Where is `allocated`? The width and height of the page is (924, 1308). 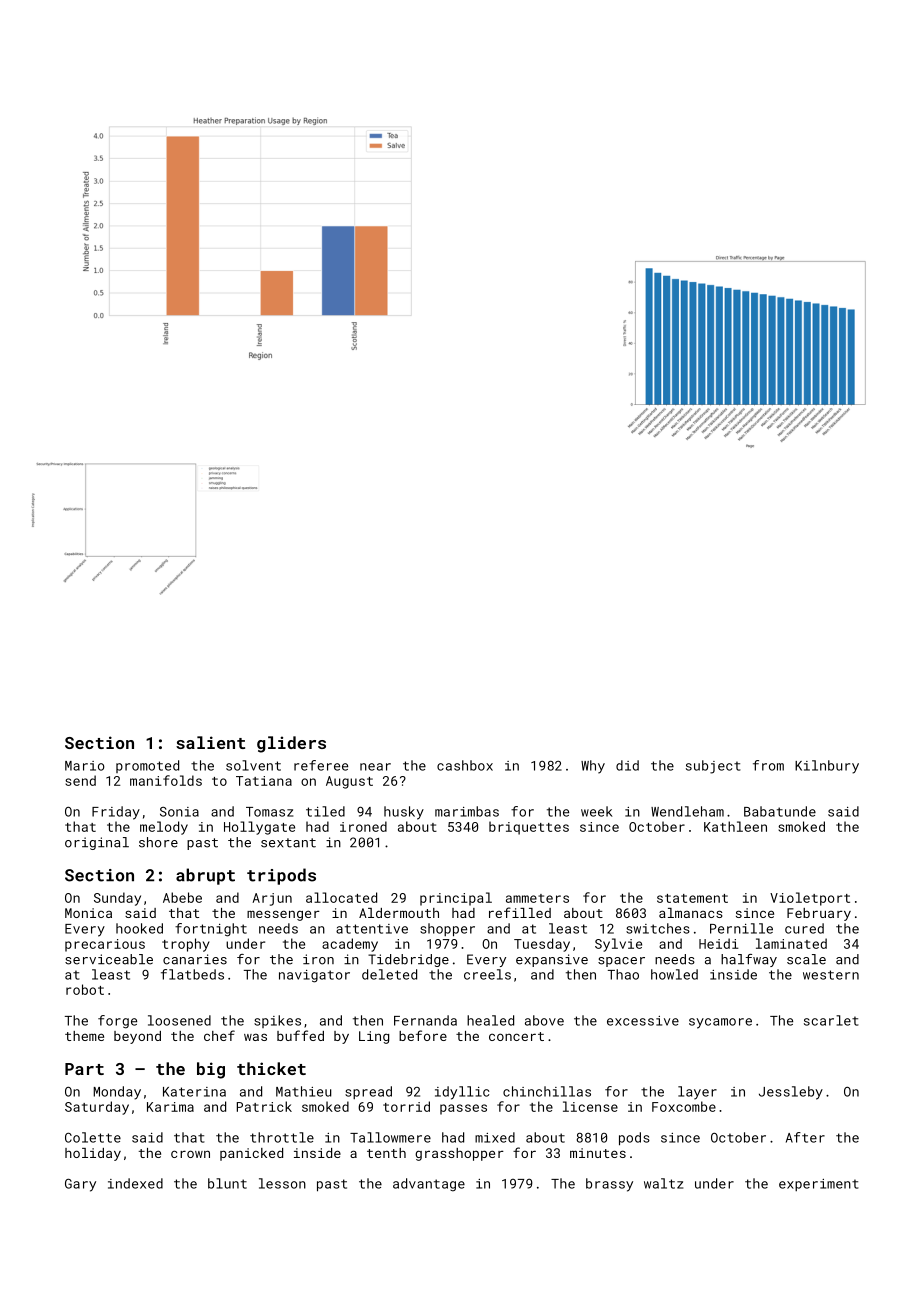 allocated is located at coordinates (341, 897).
